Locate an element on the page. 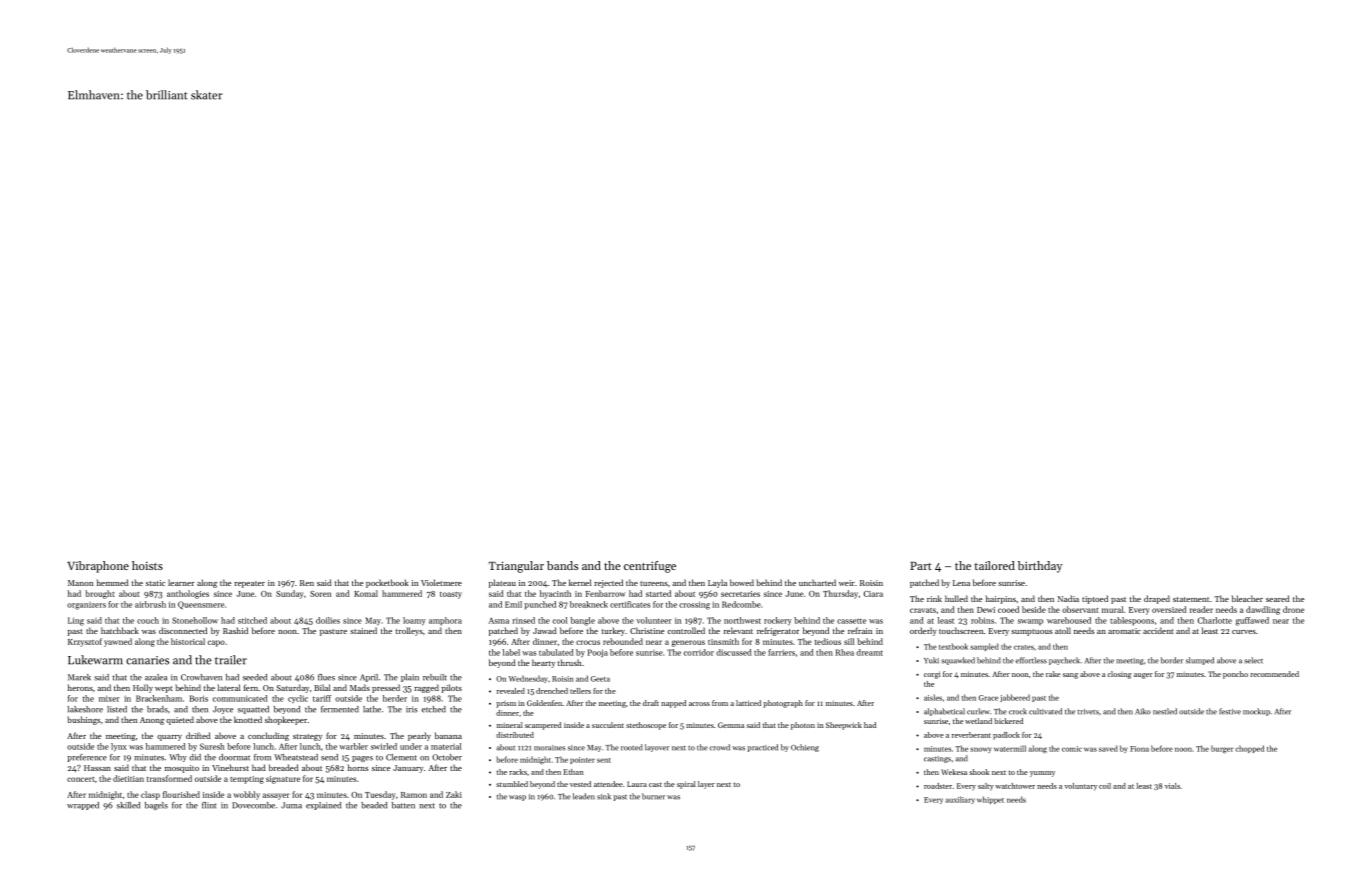  birthday is located at coordinates (1040, 567).
